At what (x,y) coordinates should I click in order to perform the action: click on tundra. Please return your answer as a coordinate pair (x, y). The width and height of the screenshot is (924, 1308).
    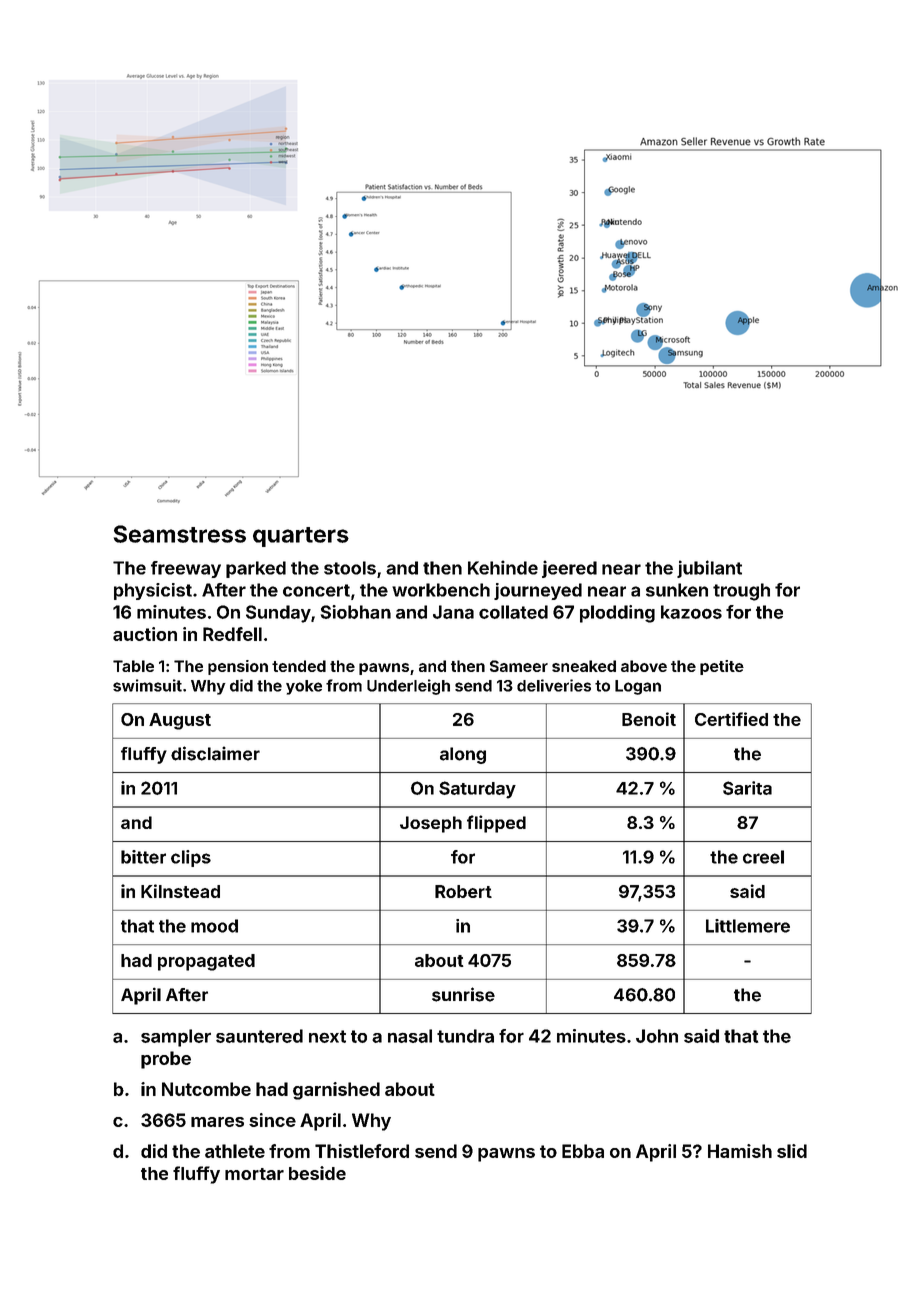
    Looking at the image, I should click on (465, 1036).
